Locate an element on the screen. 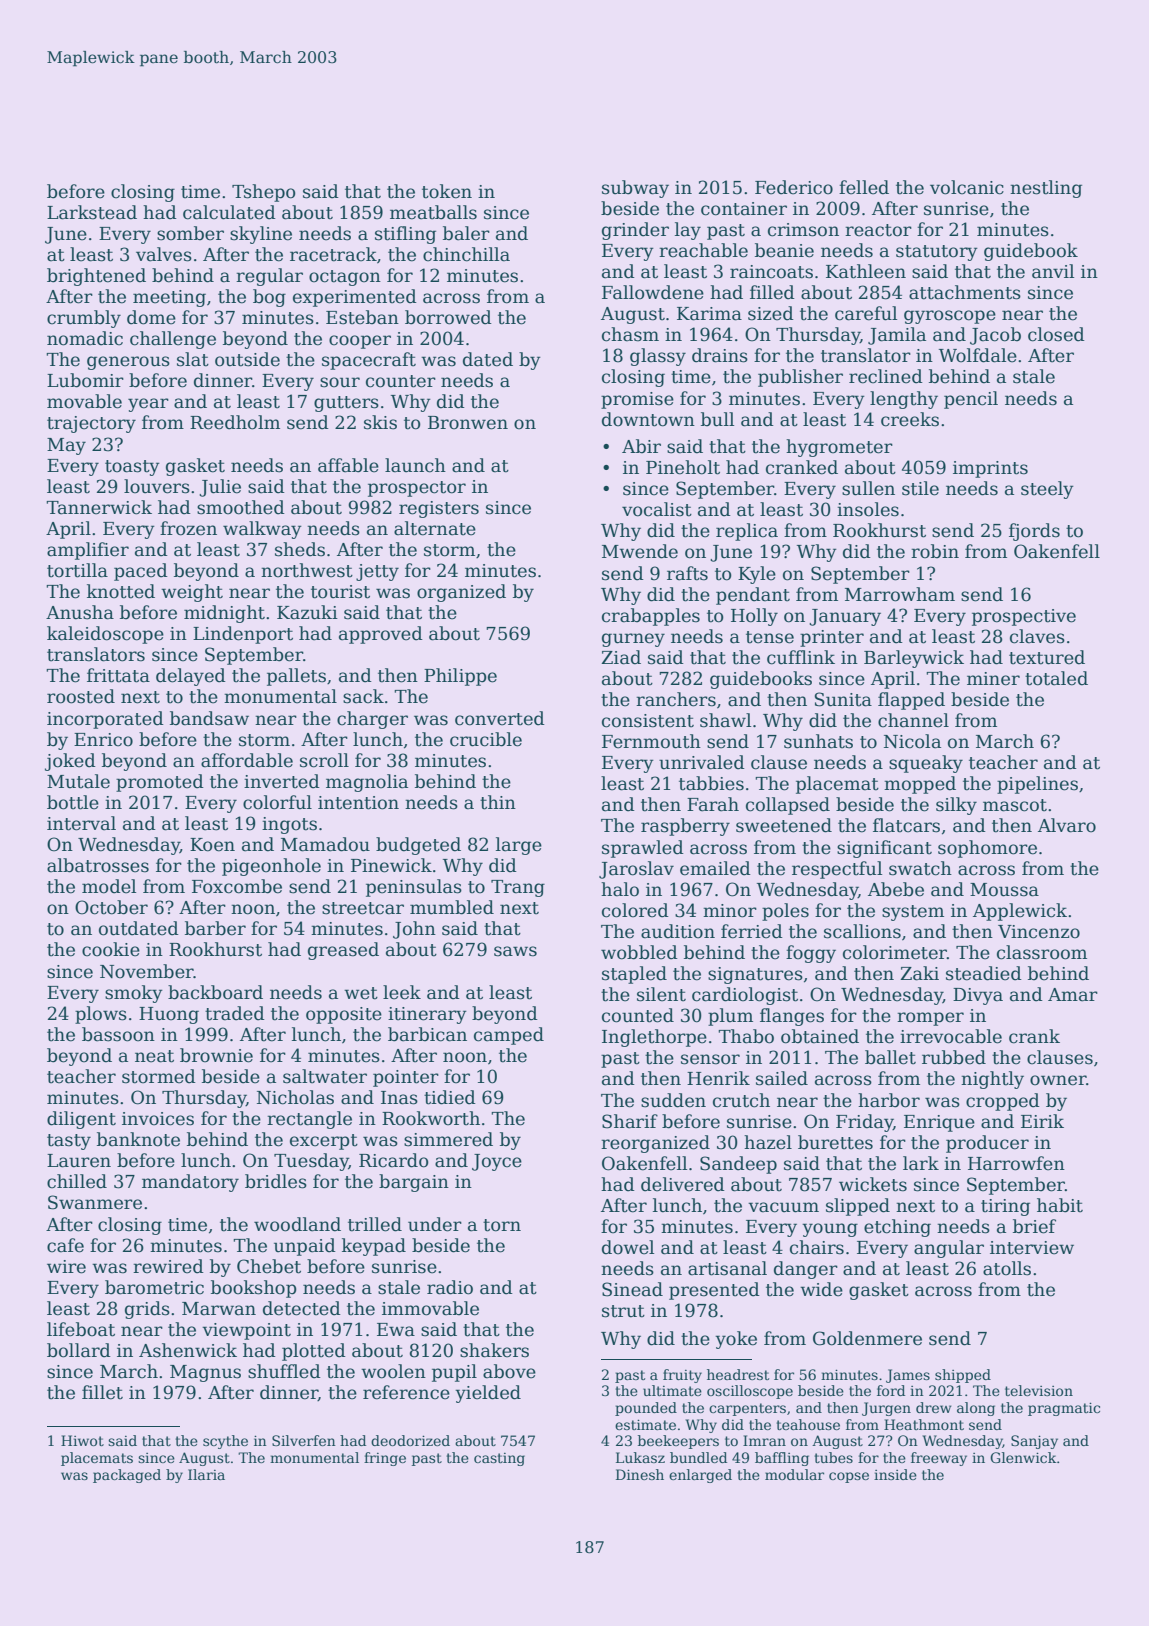 The image size is (1149, 1626). somber is located at coordinates (190, 233).
